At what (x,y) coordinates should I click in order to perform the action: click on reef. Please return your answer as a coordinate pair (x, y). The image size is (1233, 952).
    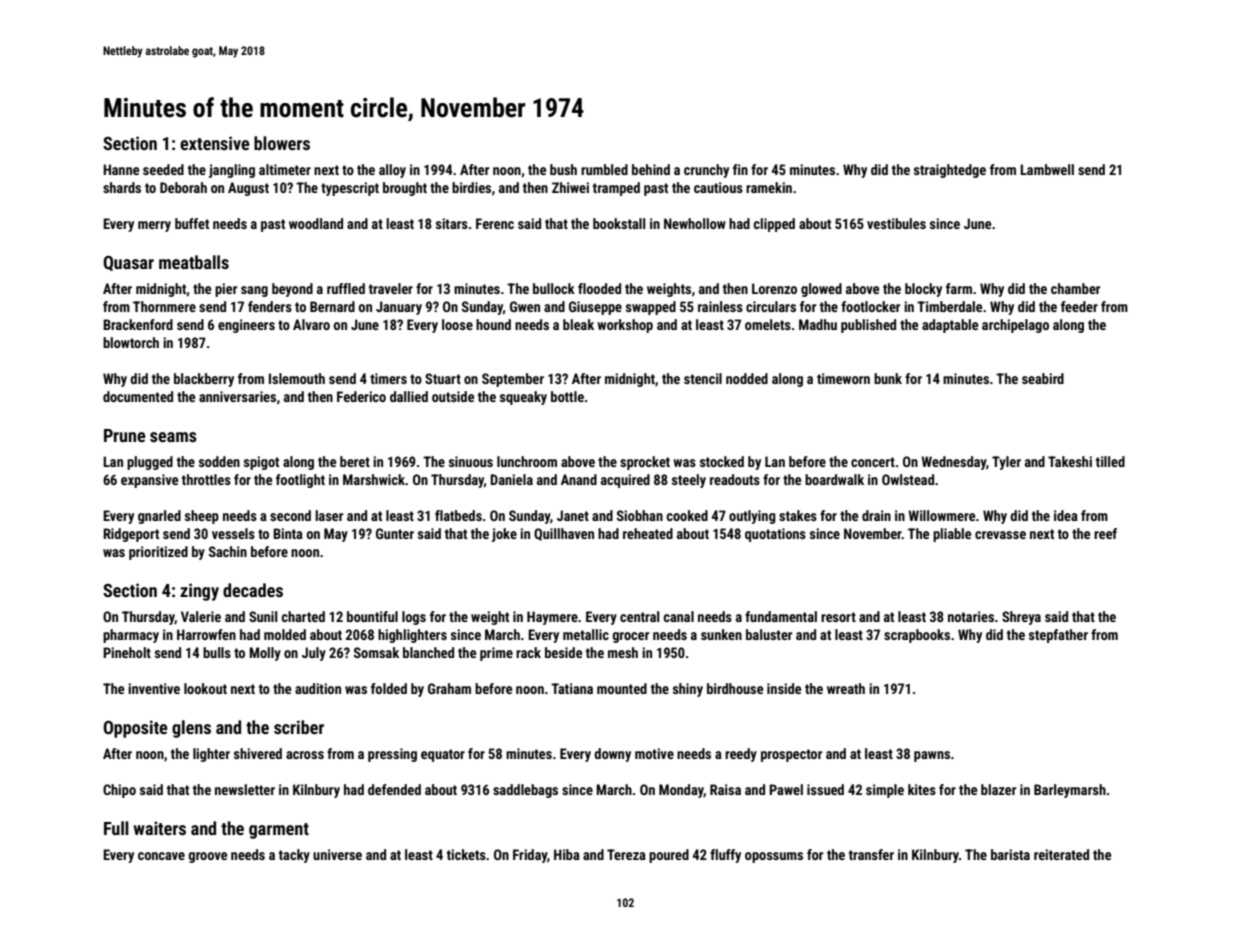
    Looking at the image, I should click on (1105, 533).
